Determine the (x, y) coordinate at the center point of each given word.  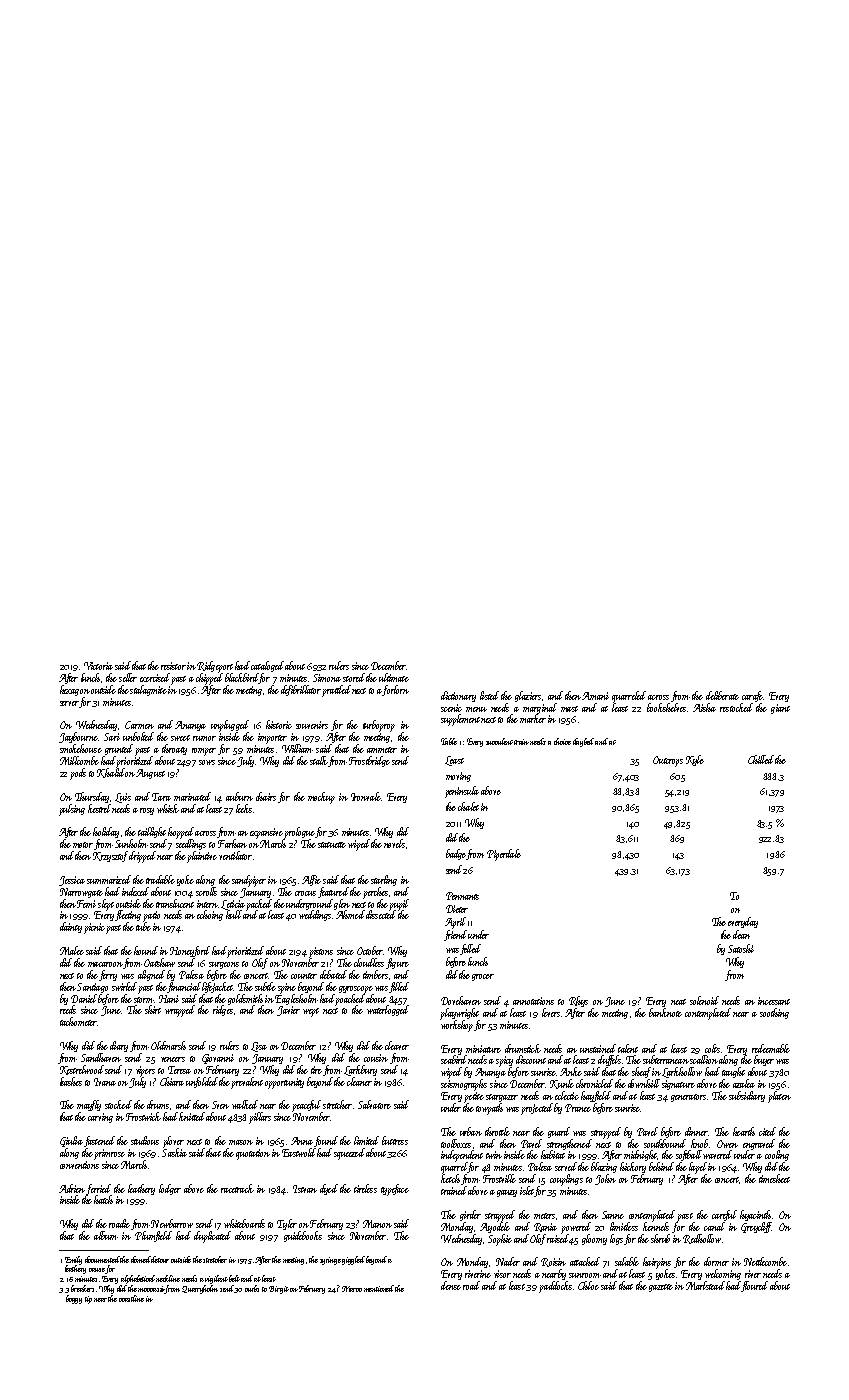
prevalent (247, 1083)
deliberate (722, 695)
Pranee (578, 1108)
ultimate (394, 677)
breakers (82, 1288)
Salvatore (374, 1104)
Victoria (98, 666)
